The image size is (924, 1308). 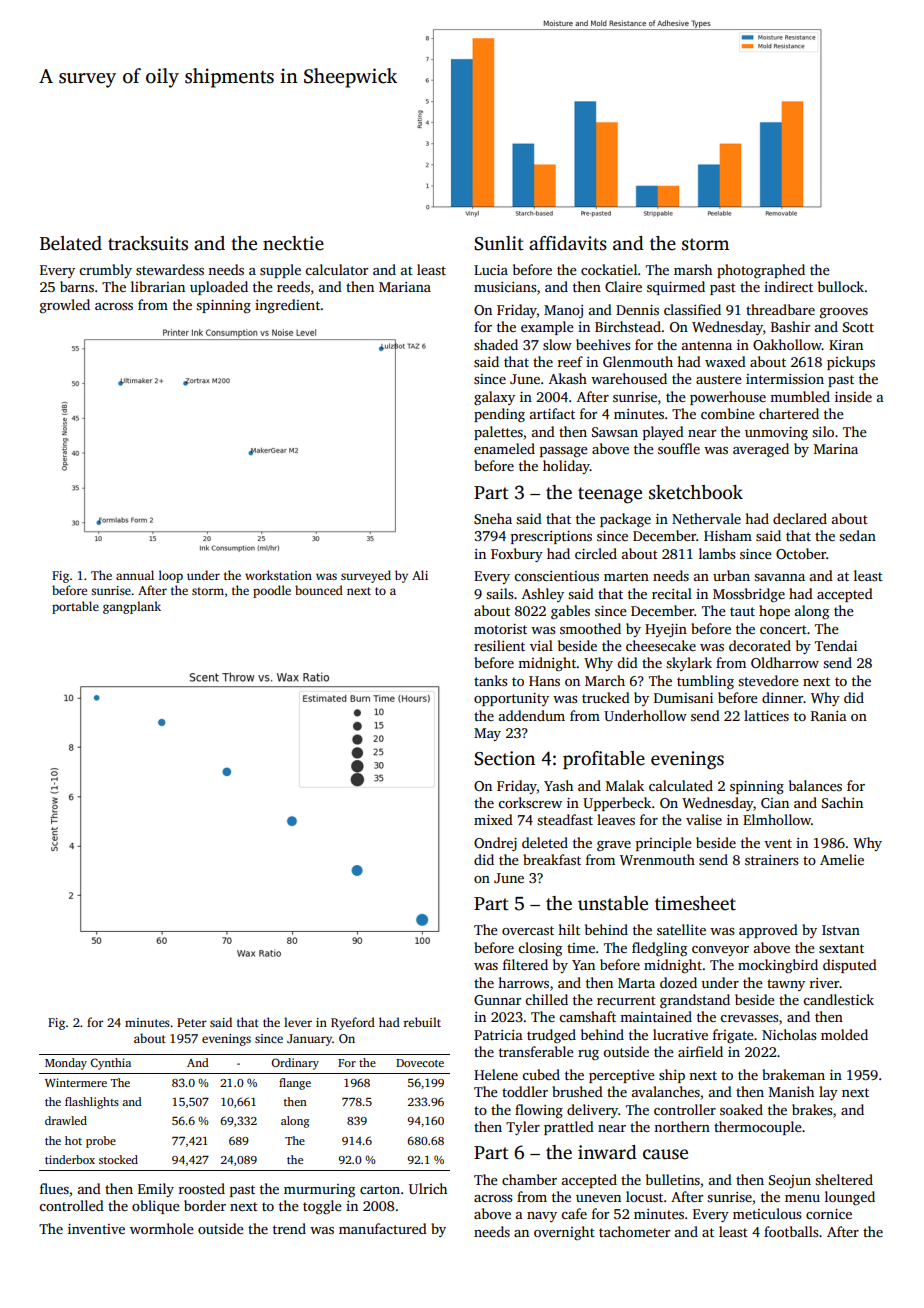 I want to click on galaxy, so click(x=494, y=398).
